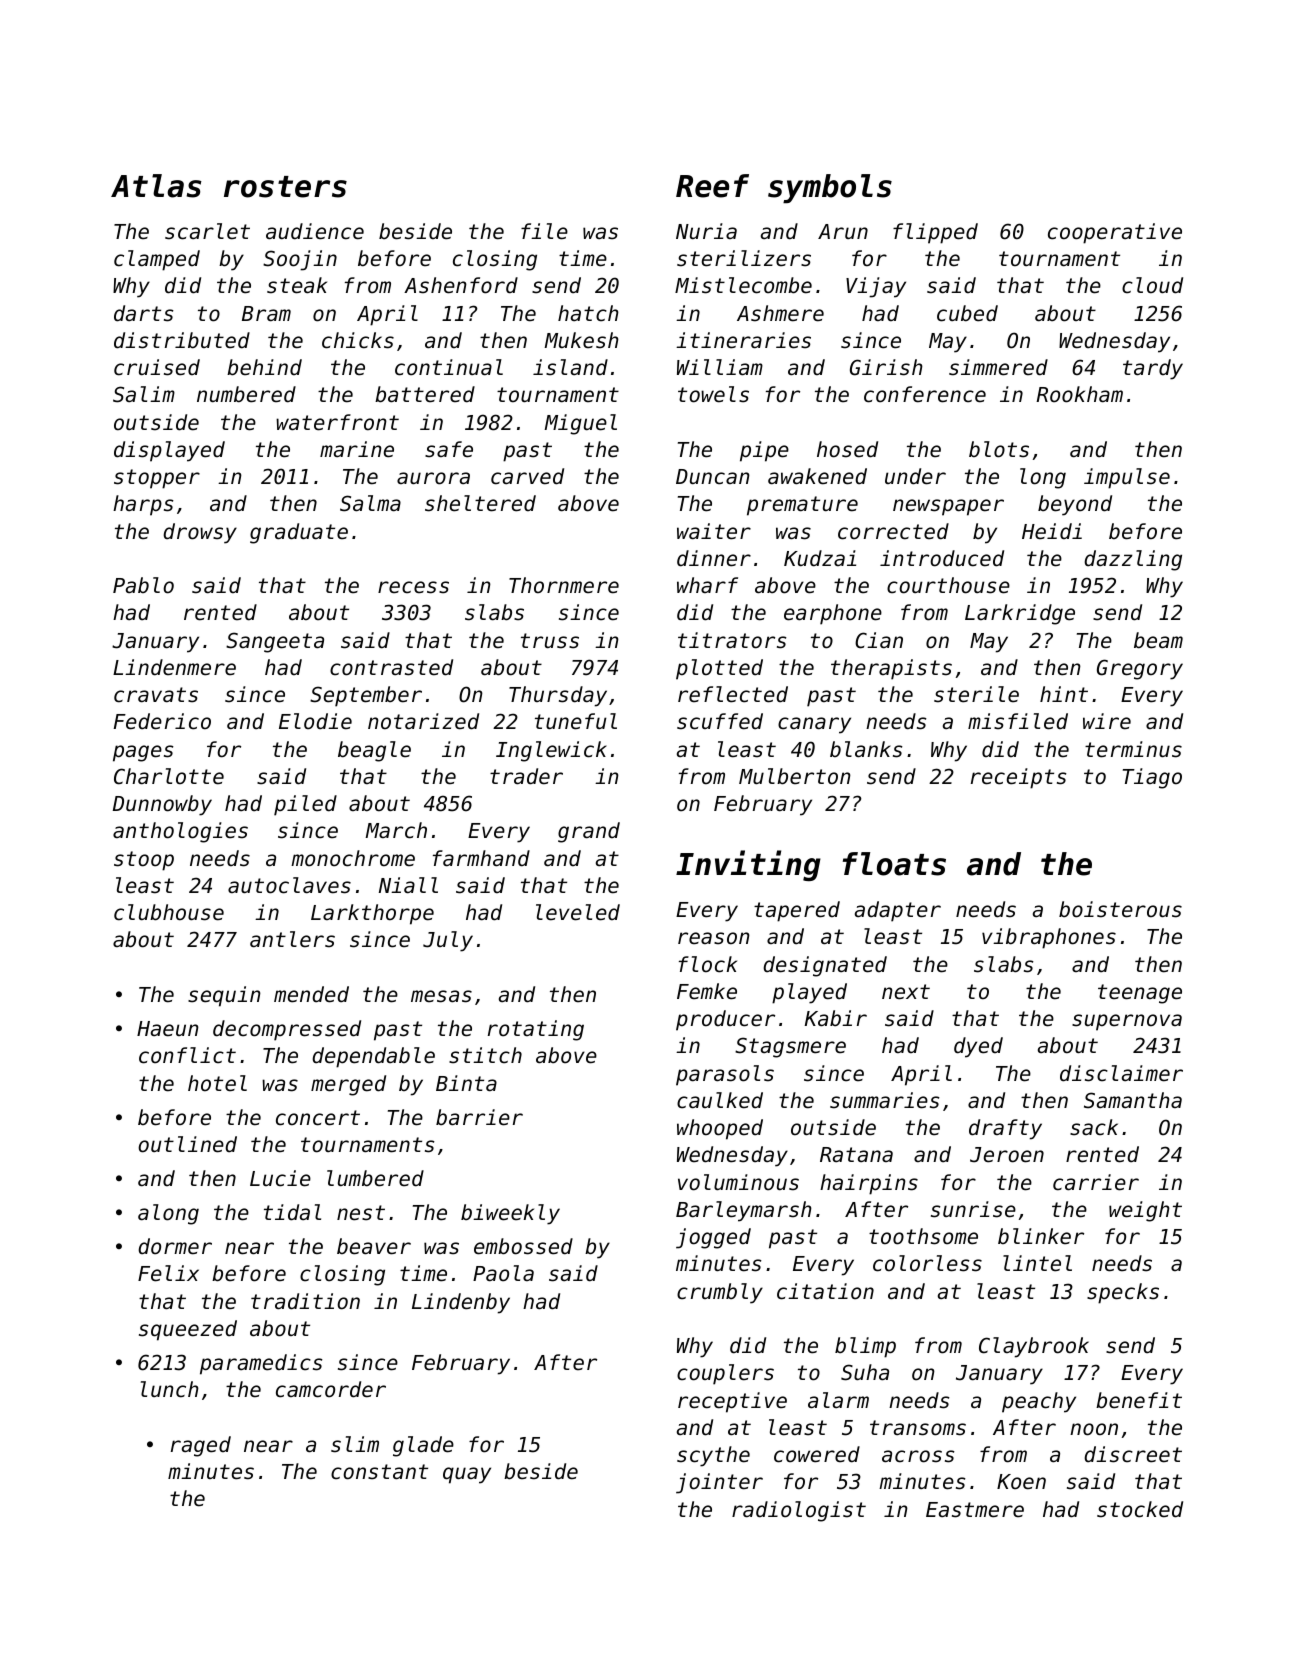 Image resolution: width=1296 pixels, height=1677 pixels. What do you see at coordinates (467, 1475) in the screenshot?
I see `quay` at bounding box center [467, 1475].
